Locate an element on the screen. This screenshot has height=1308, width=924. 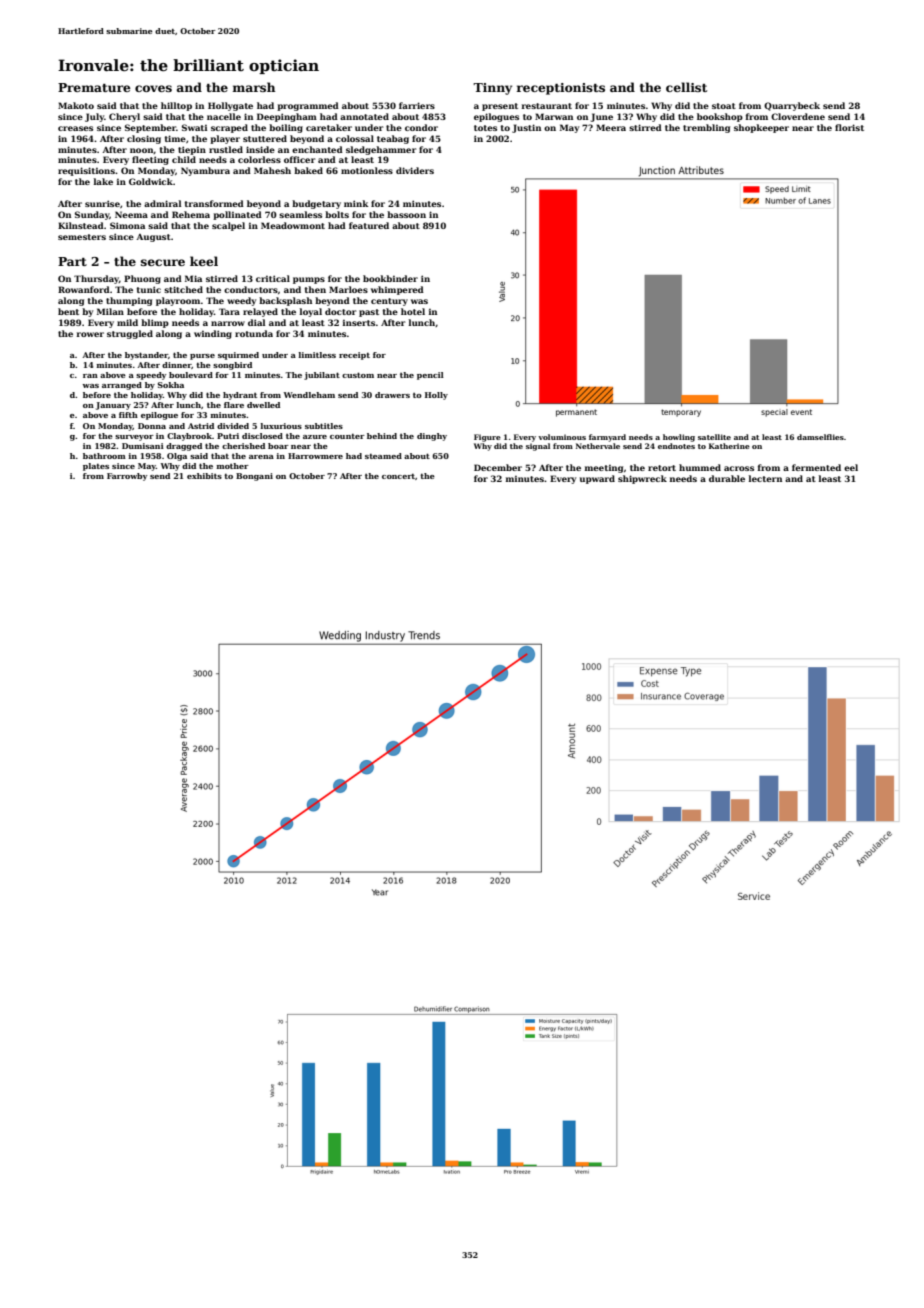
surveyor is located at coordinates (134, 438).
